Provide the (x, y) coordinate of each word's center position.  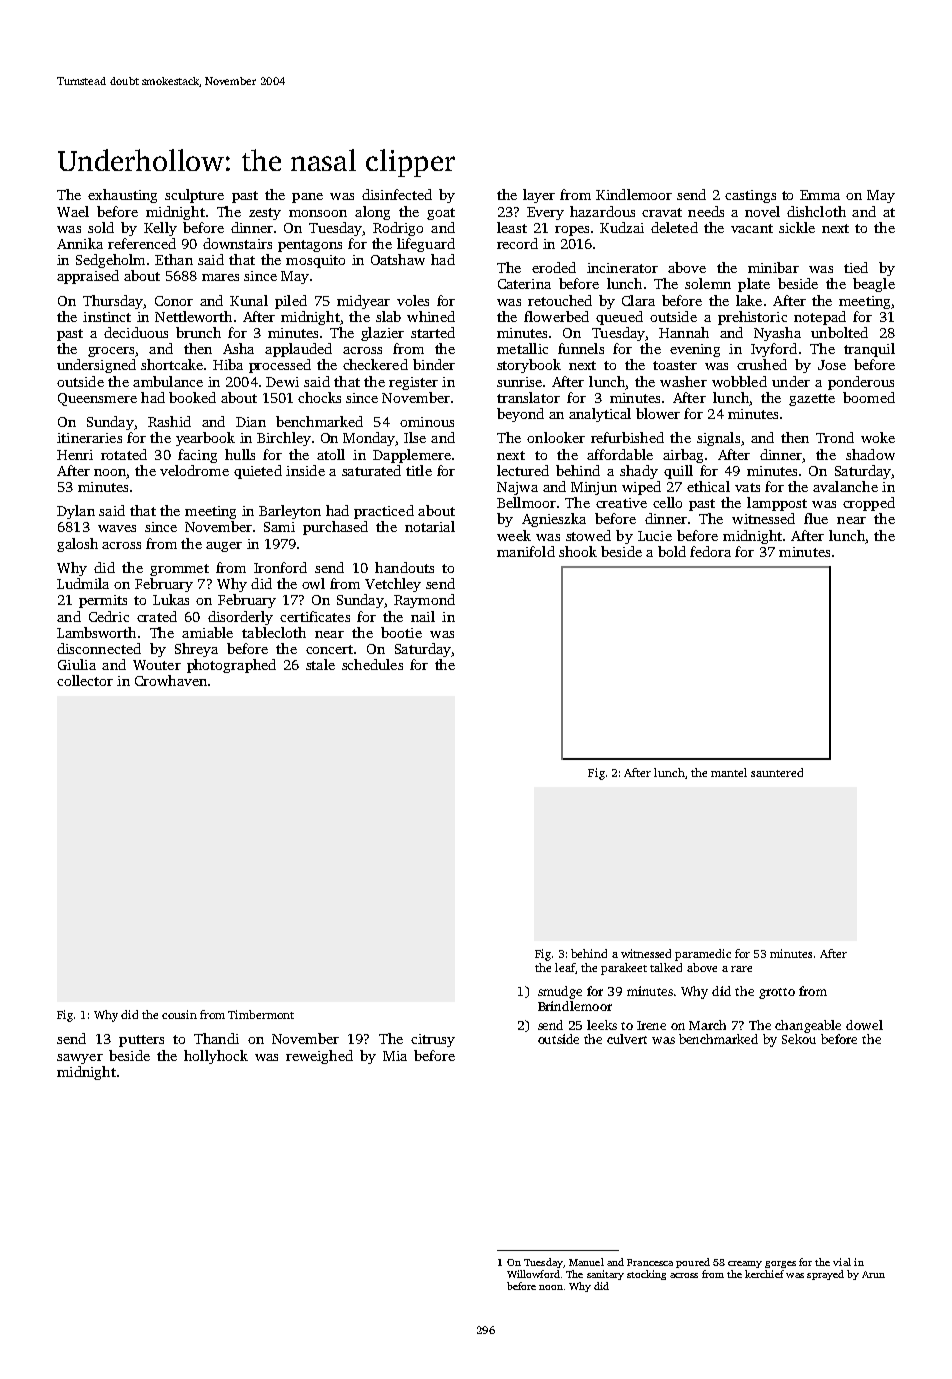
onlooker (556, 437)
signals (718, 439)
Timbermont (261, 1014)
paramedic (703, 955)
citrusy (433, 1040)
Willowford (533, 1274)
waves (117, 528)
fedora (710, 551)
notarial (430, 526)
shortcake (172, 364)
